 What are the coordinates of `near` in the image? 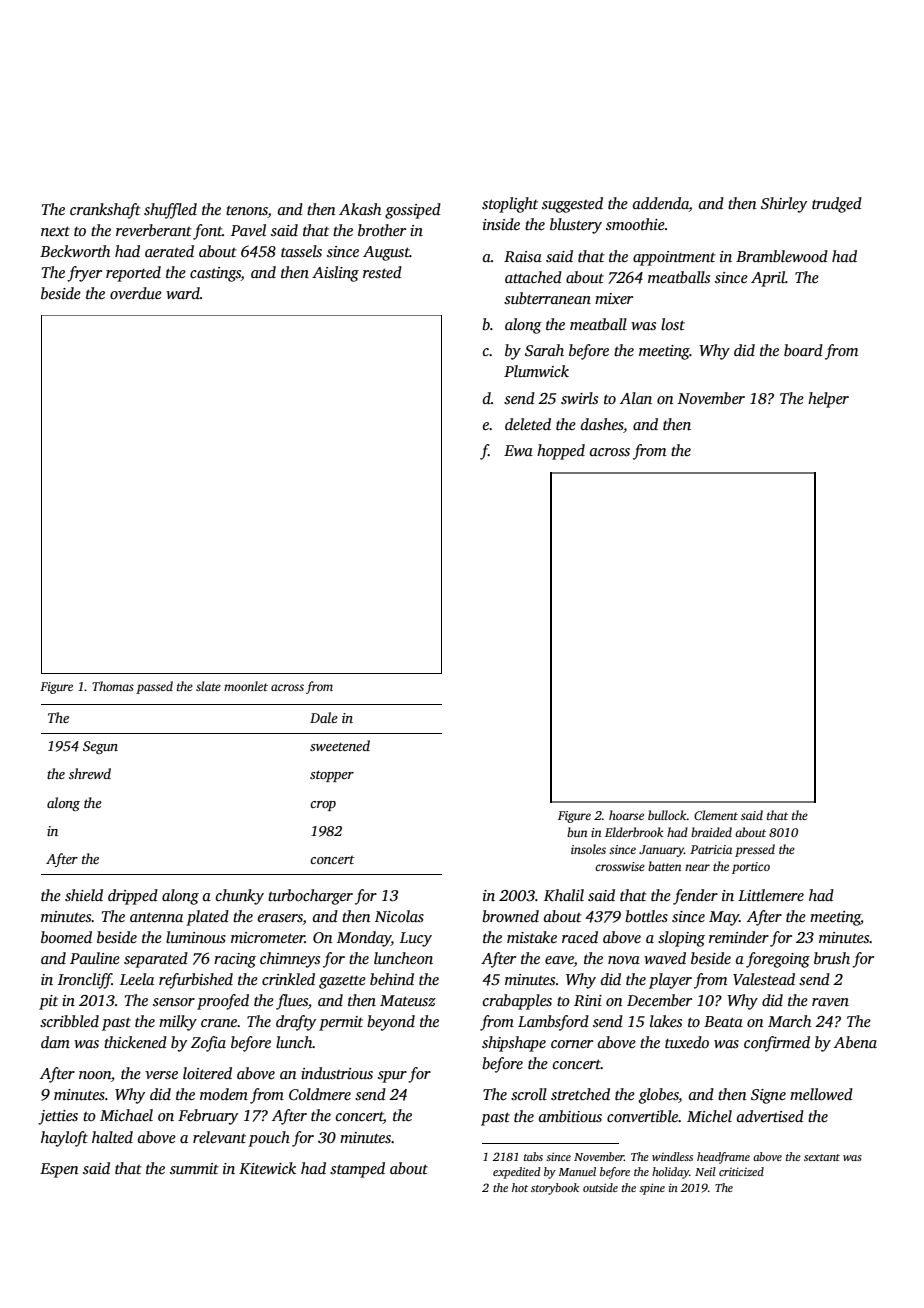 It's located at (697, 867).
